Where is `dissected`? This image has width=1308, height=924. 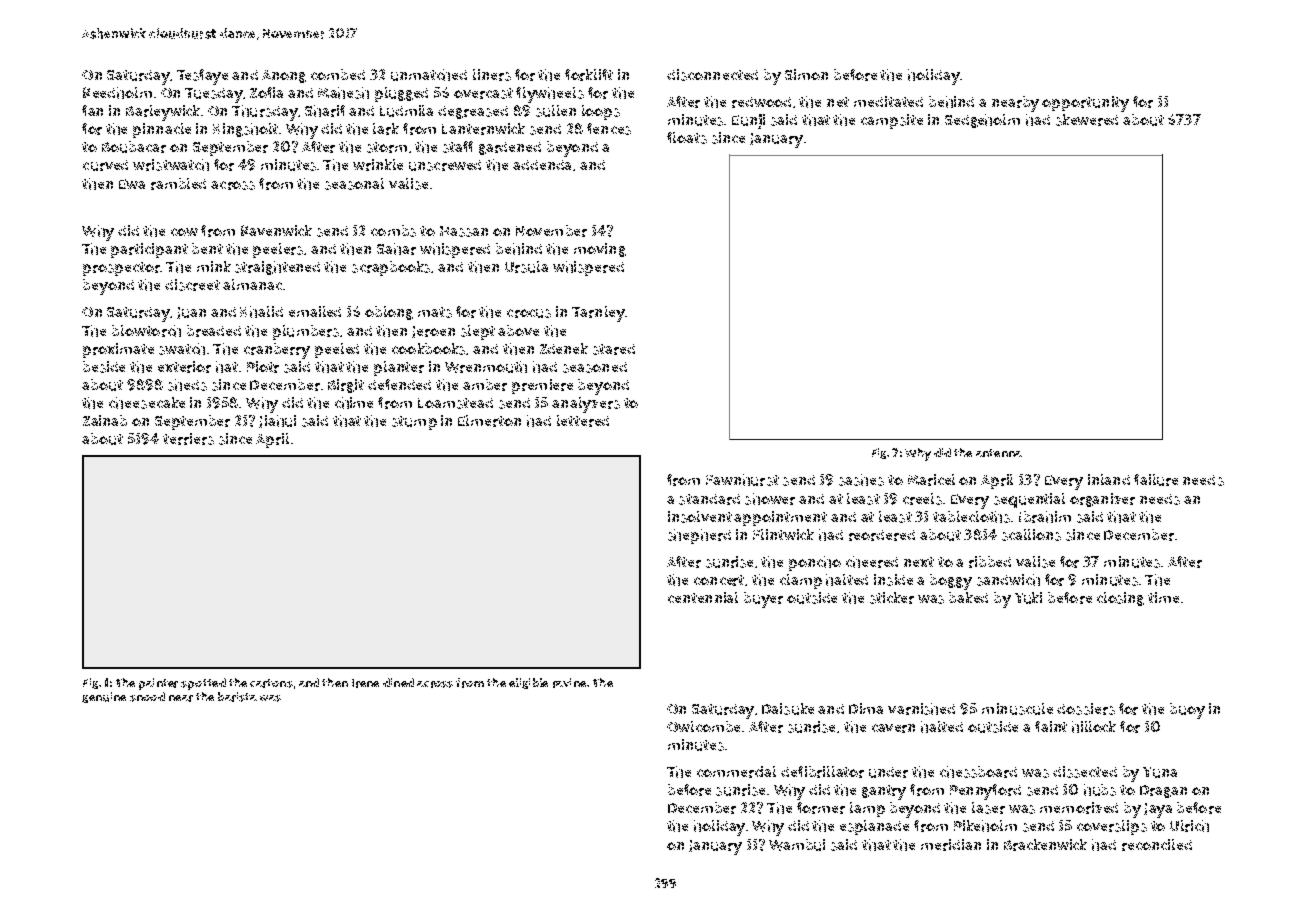
dissected is located at coordinates (1085, 772).
